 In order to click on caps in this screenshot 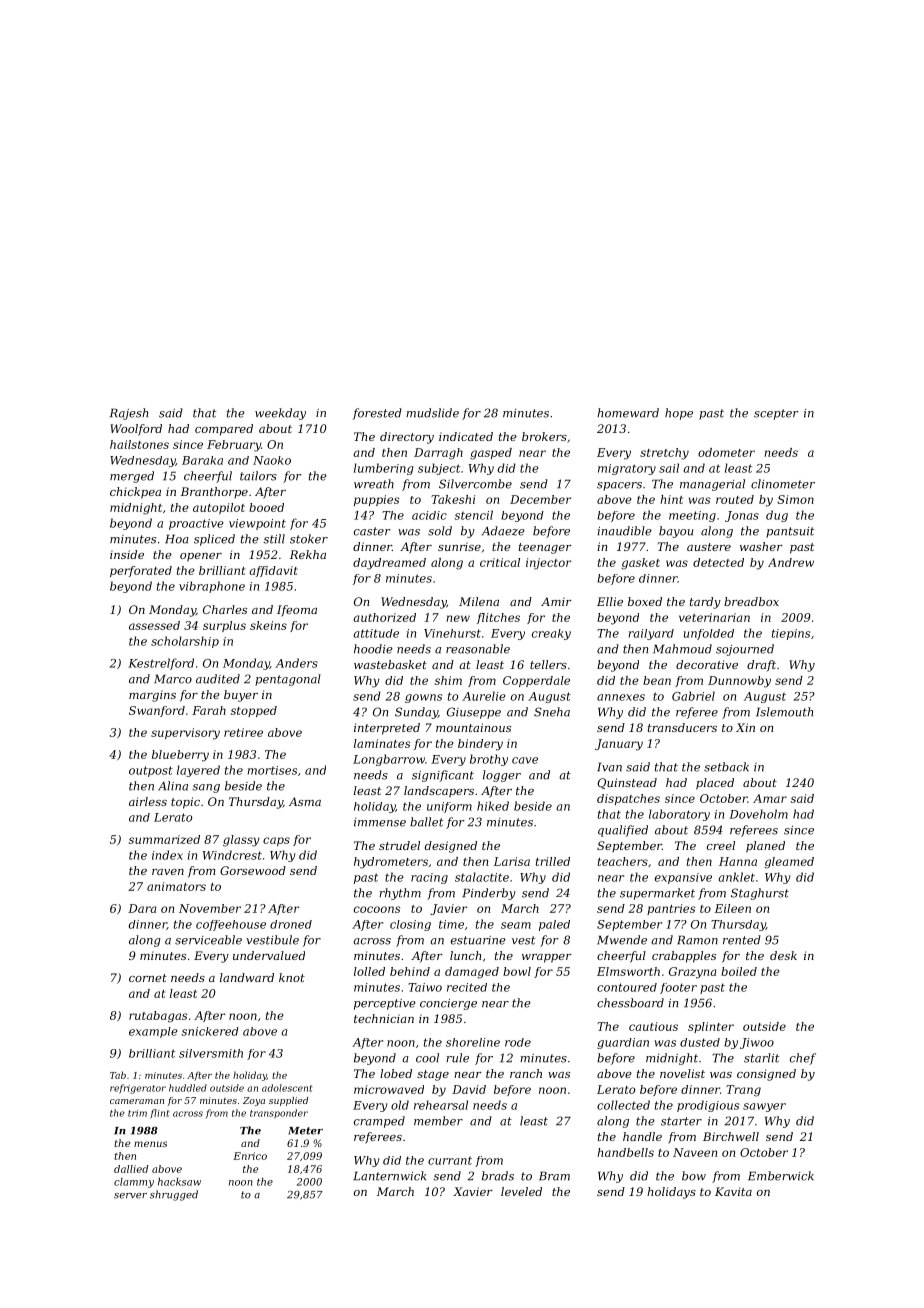, I will do `click(276, 841)`.
